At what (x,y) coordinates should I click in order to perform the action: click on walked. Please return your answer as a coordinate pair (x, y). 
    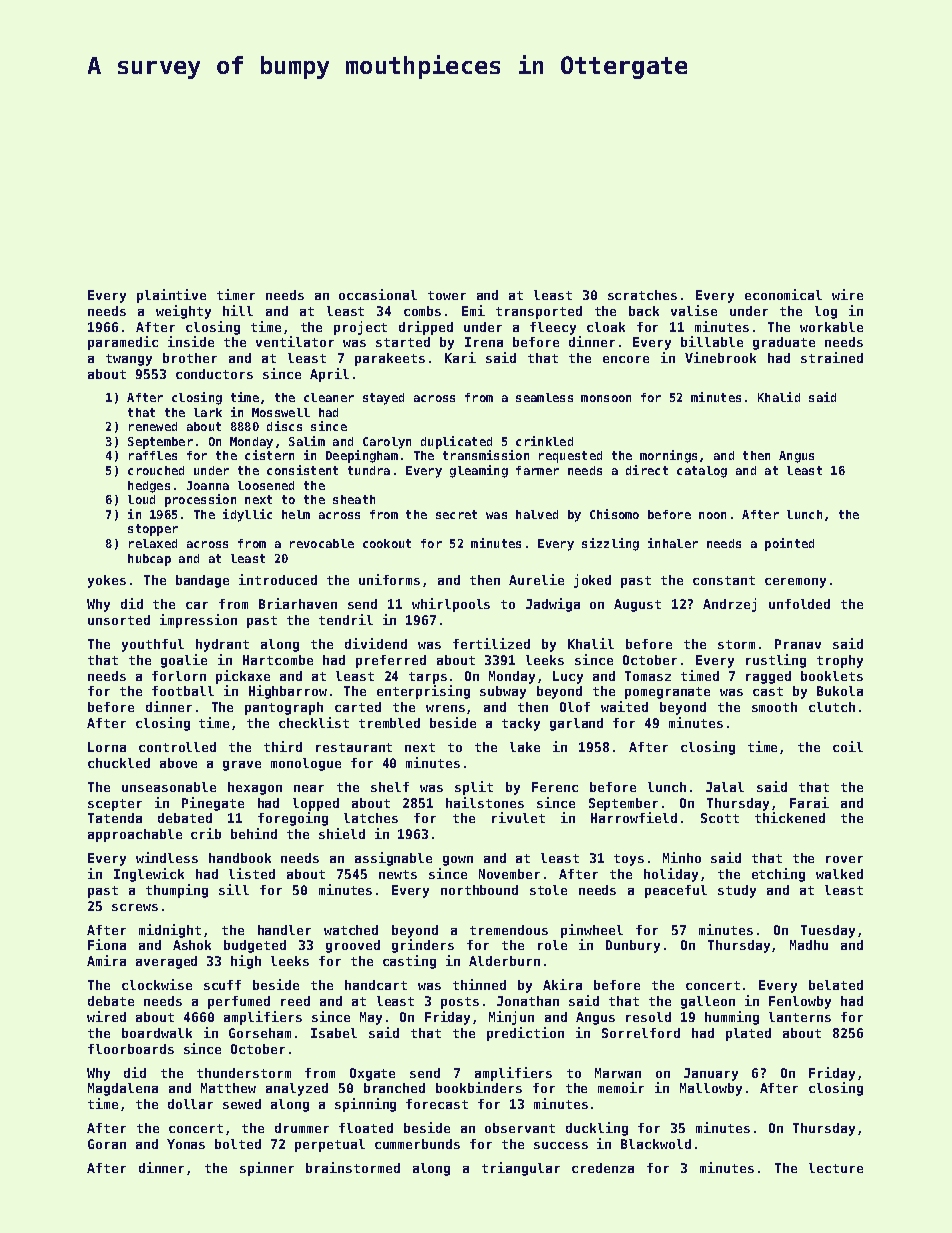
    Looking at the image, I should click on (839, 874).
